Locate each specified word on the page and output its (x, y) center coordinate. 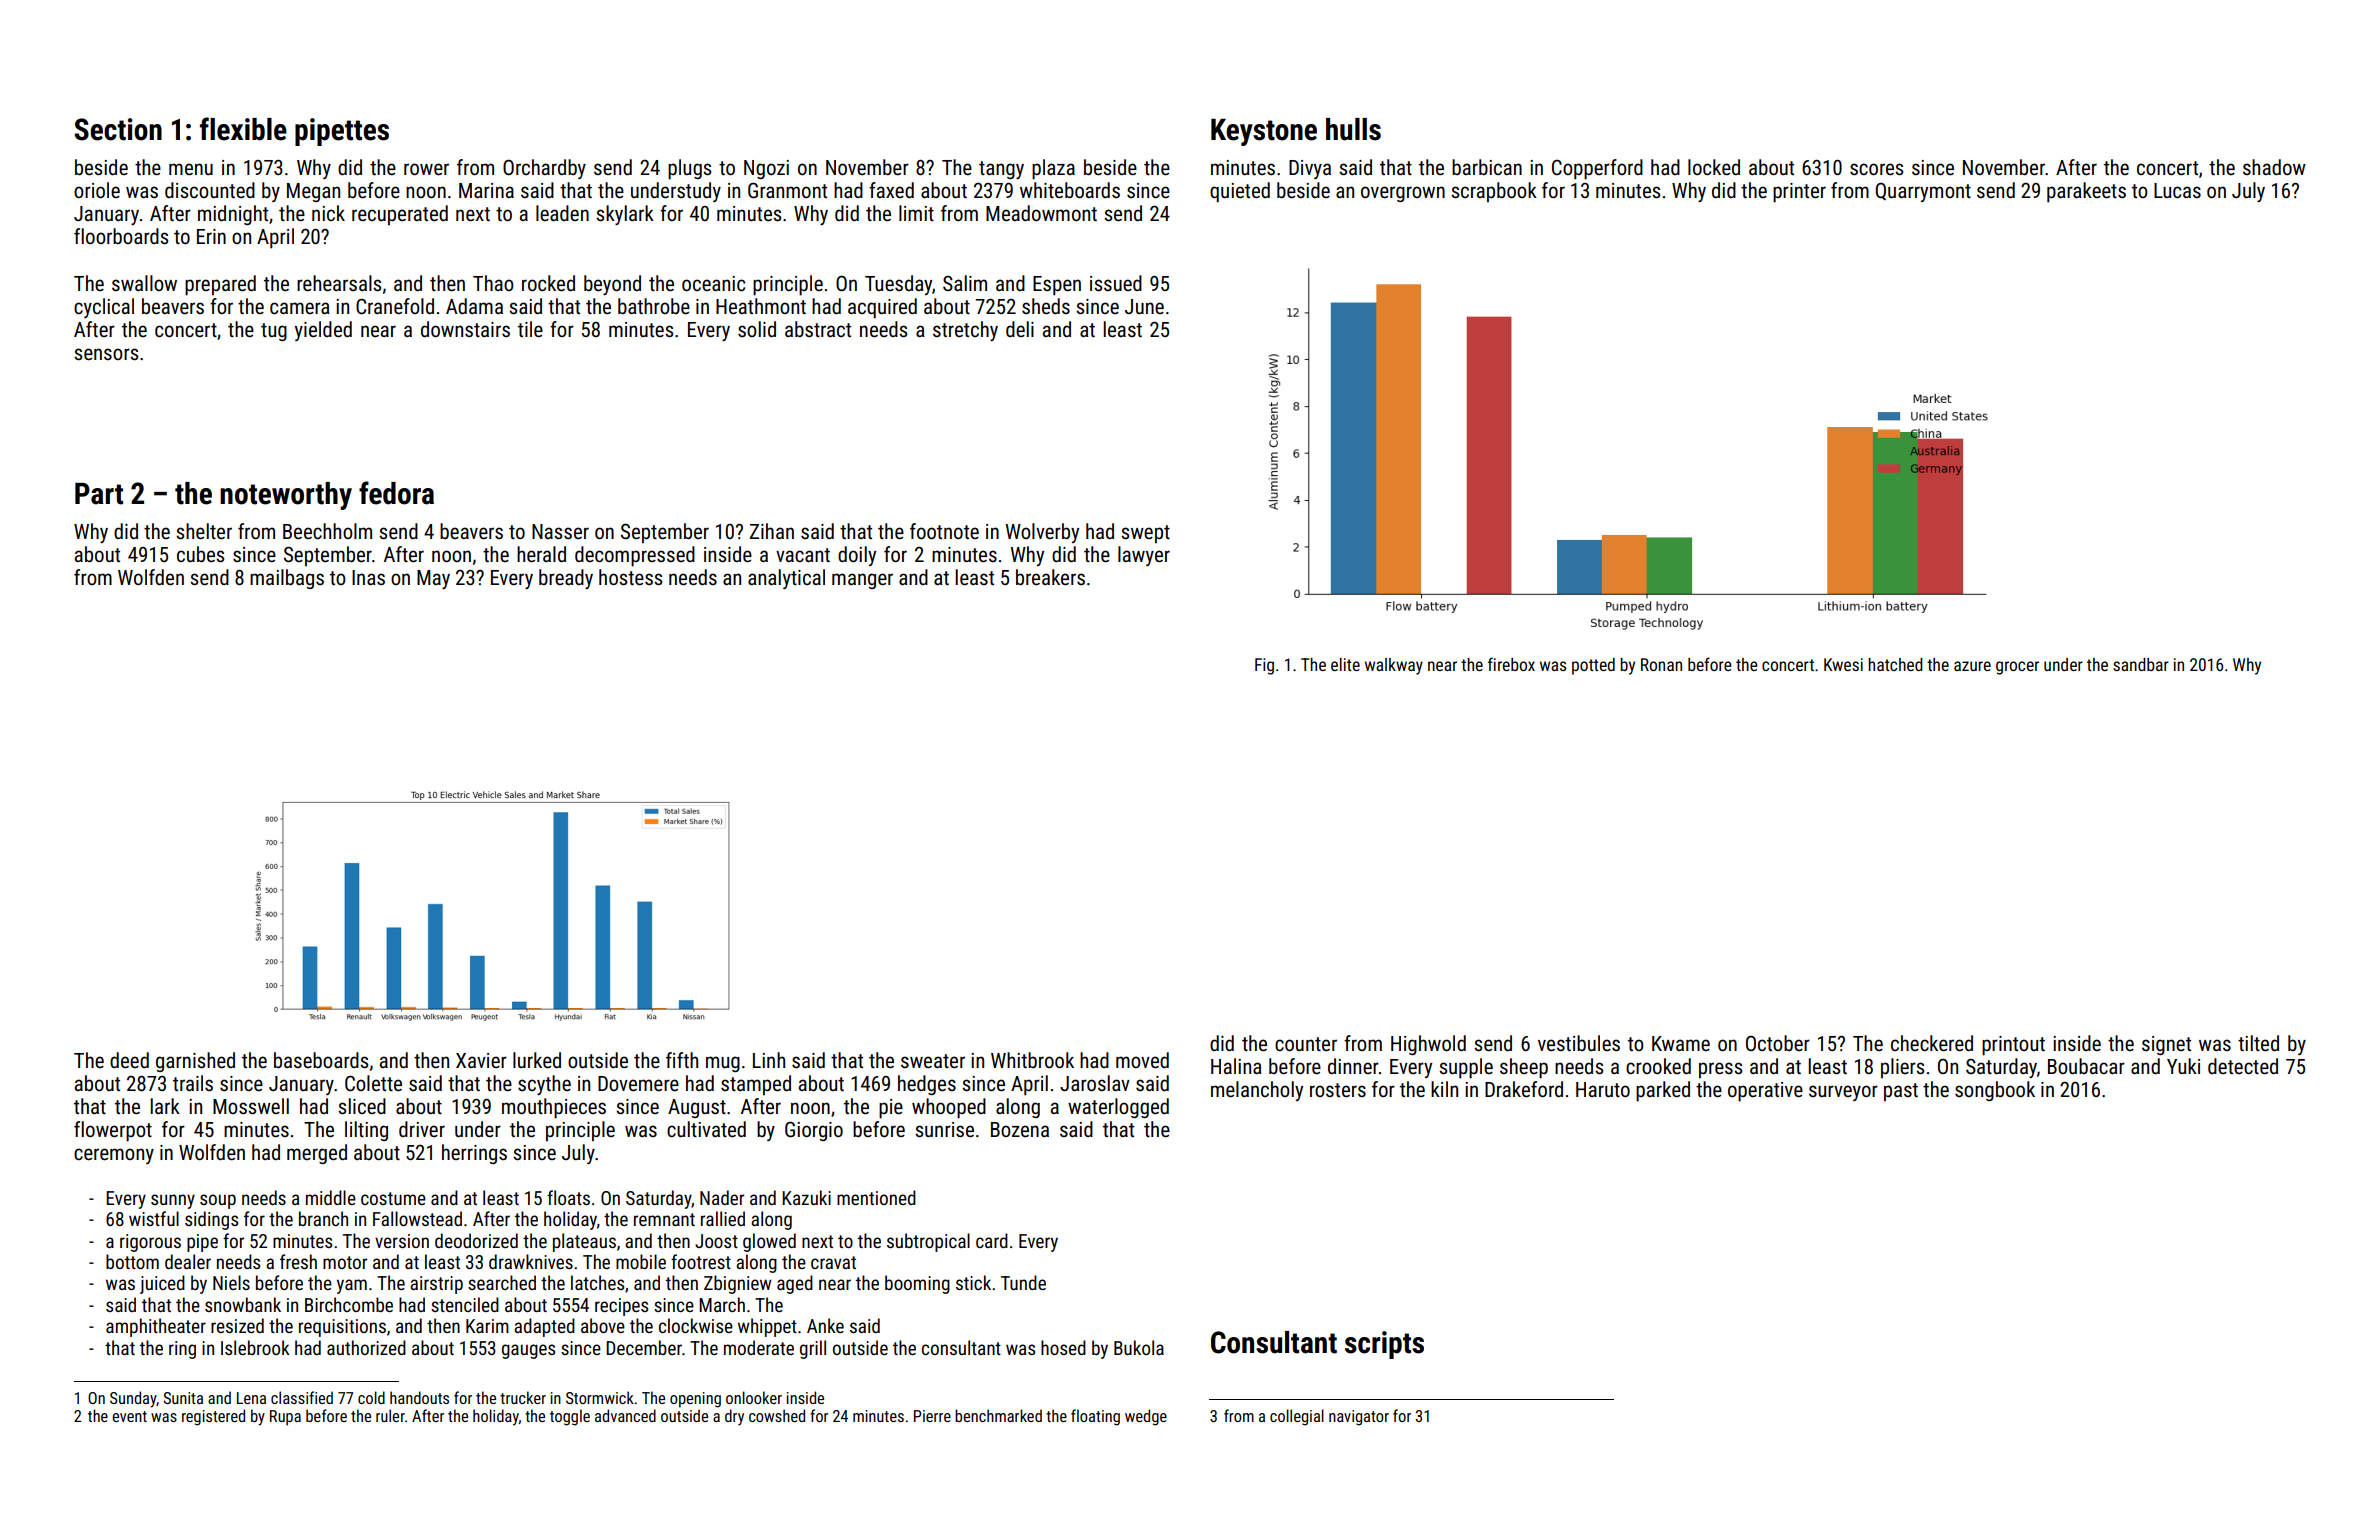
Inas (368, 577)
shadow (2274, 167)
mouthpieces (554, 1108)
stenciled (465, 1304)
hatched (1895, 664)
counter (1306, 1044)
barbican (1487, 167)
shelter (204, 531)
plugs (689, 169)
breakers (1050, 577)
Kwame (1681, 1043)
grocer (2017, 668)
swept (1145, 534)
